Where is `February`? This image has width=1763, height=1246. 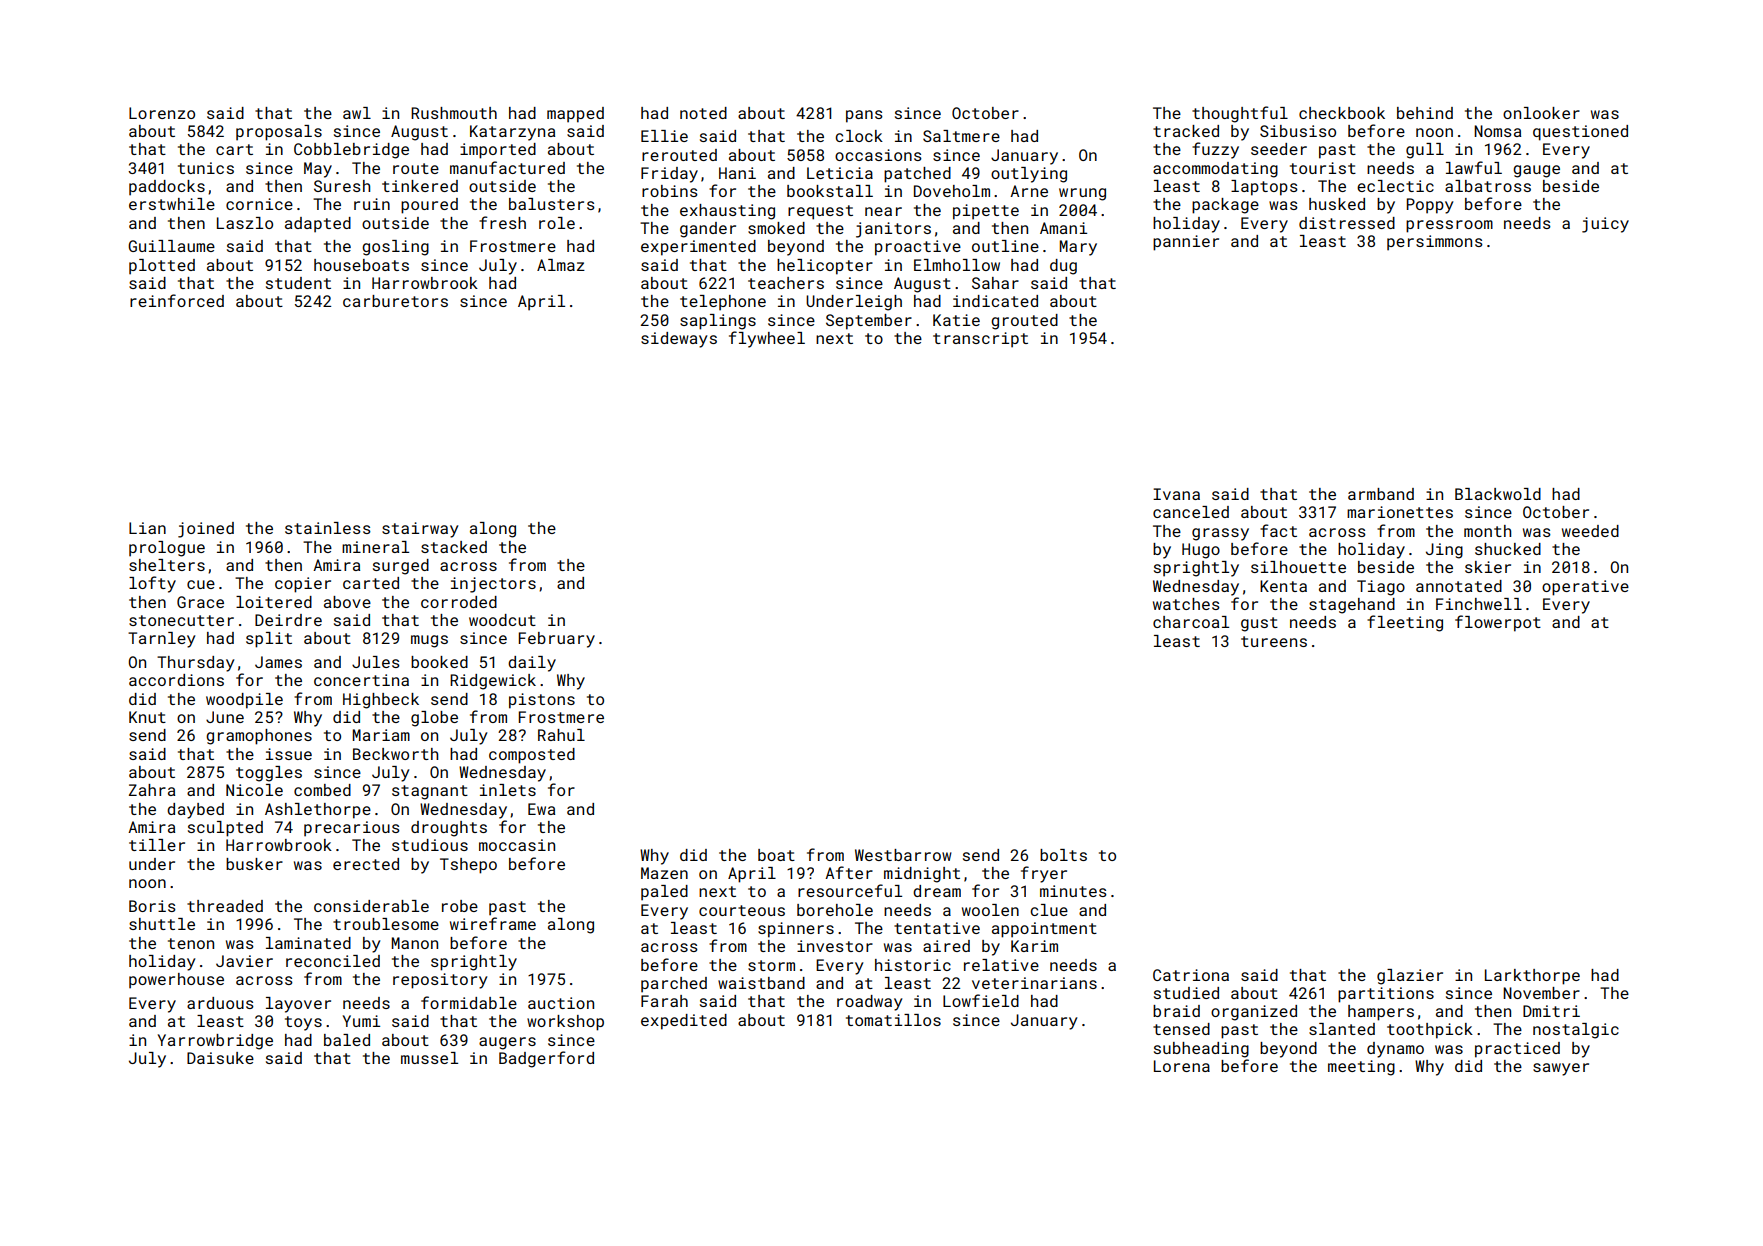 February is located at coordinates (557, 640).
